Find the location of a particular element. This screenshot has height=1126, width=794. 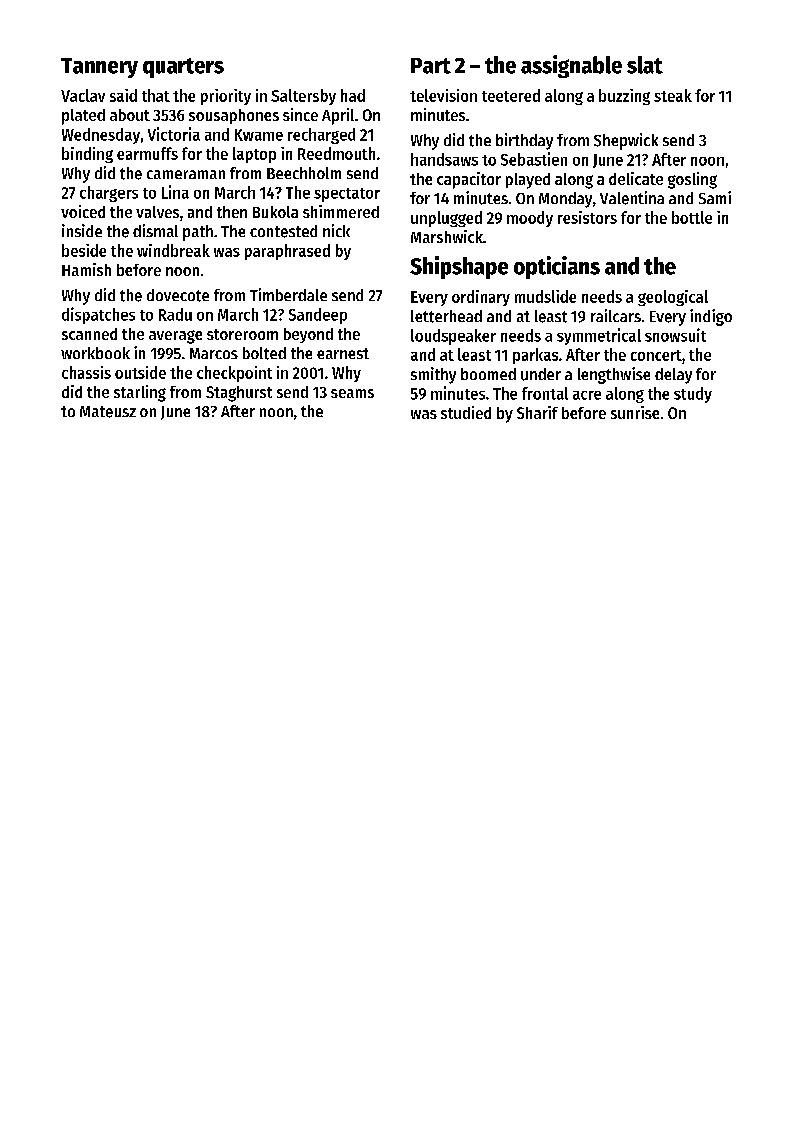

quarters is located at coordinates (183, 68).
